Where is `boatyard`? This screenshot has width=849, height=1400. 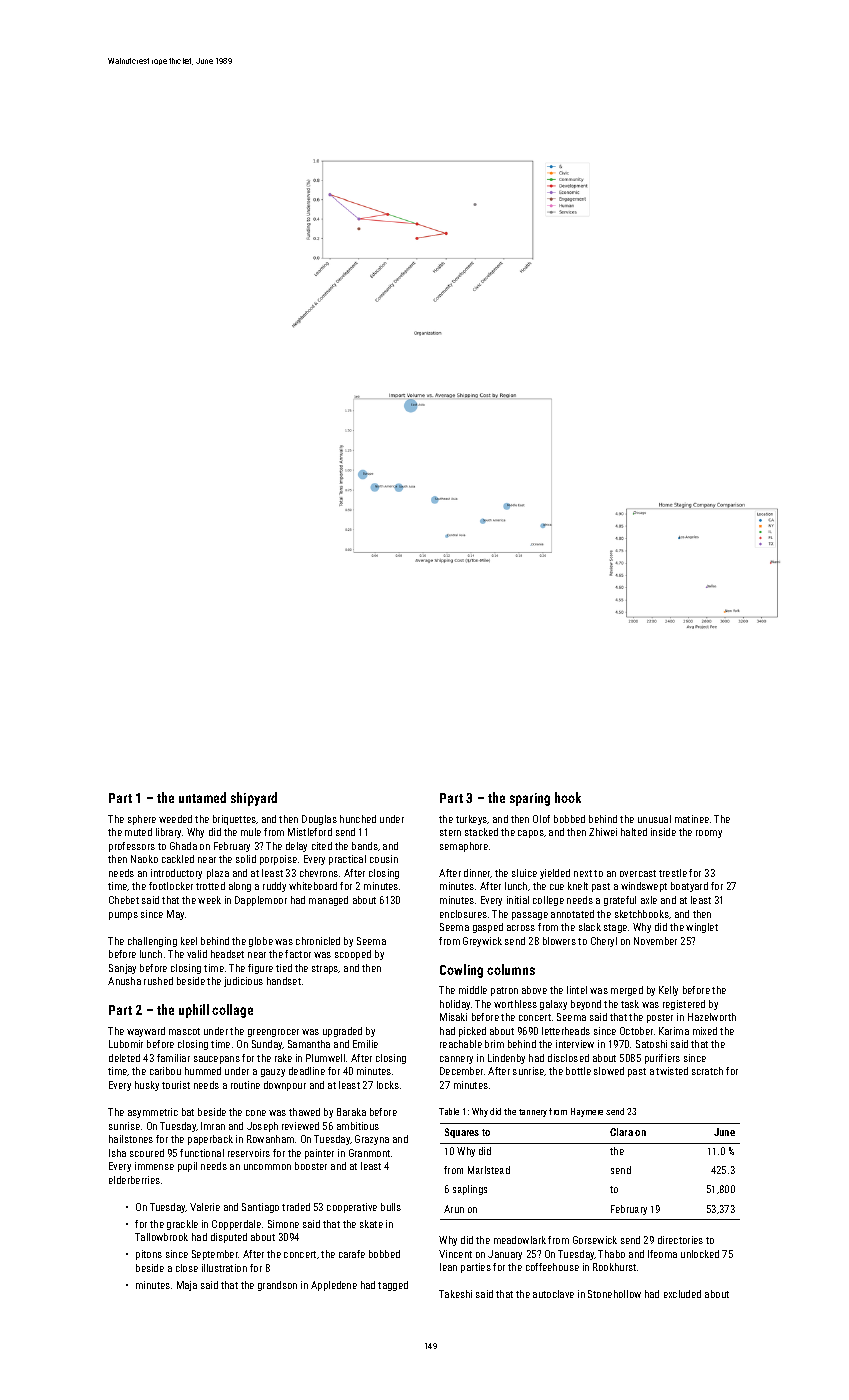 boatyard is located at coordinates (689, 887).
